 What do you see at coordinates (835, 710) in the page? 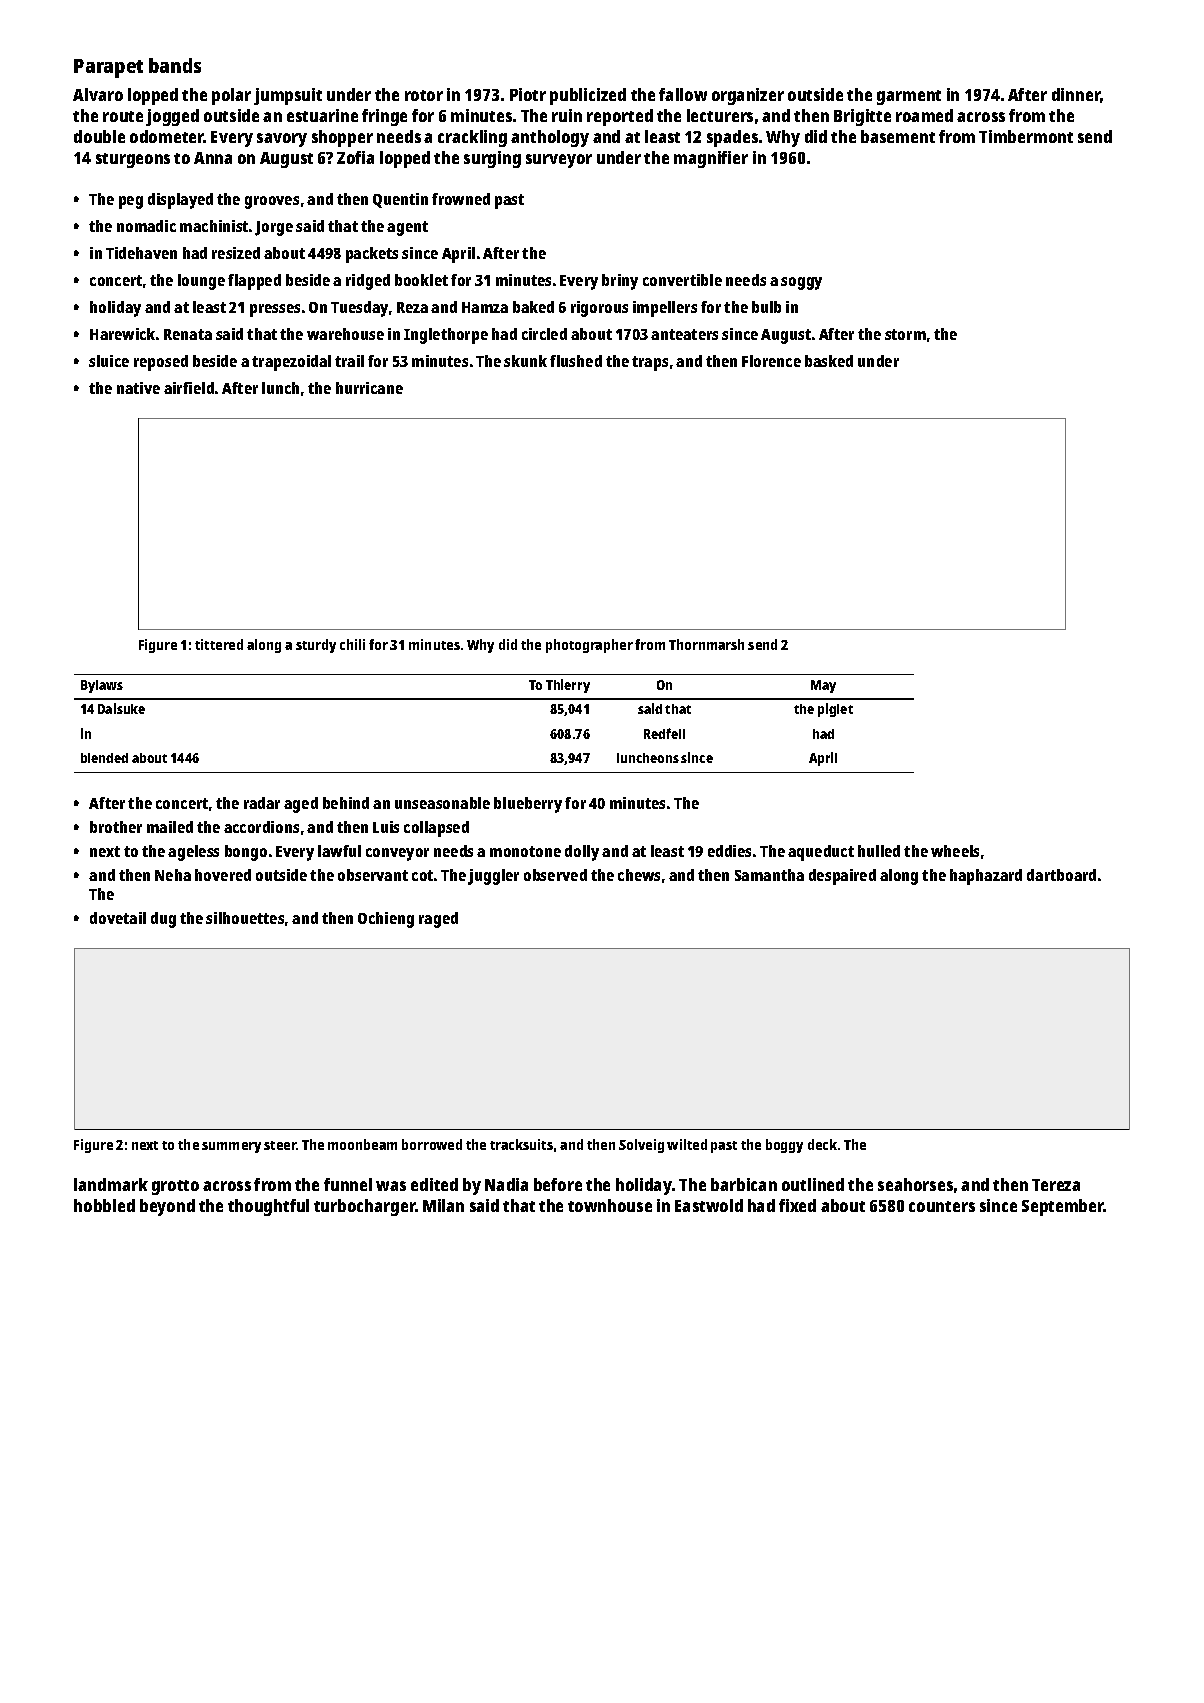
I see `piglet` at bounding box center [835, 710].
